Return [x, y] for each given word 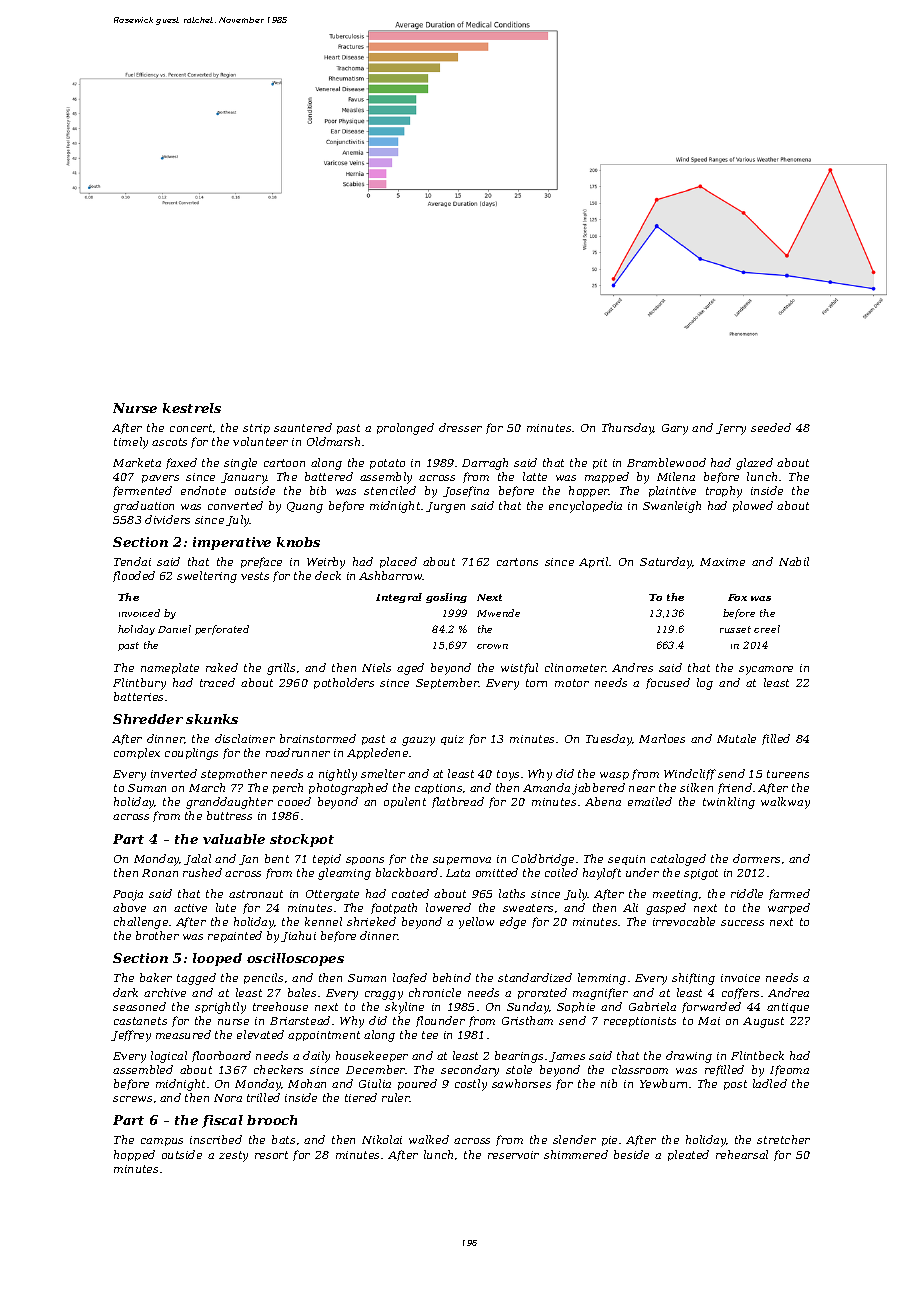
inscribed [216, 1139]
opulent [405, 802]
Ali [630, 907]
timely [131, 443]
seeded [771, 427]
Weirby [326, 563]
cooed [294, 801]
